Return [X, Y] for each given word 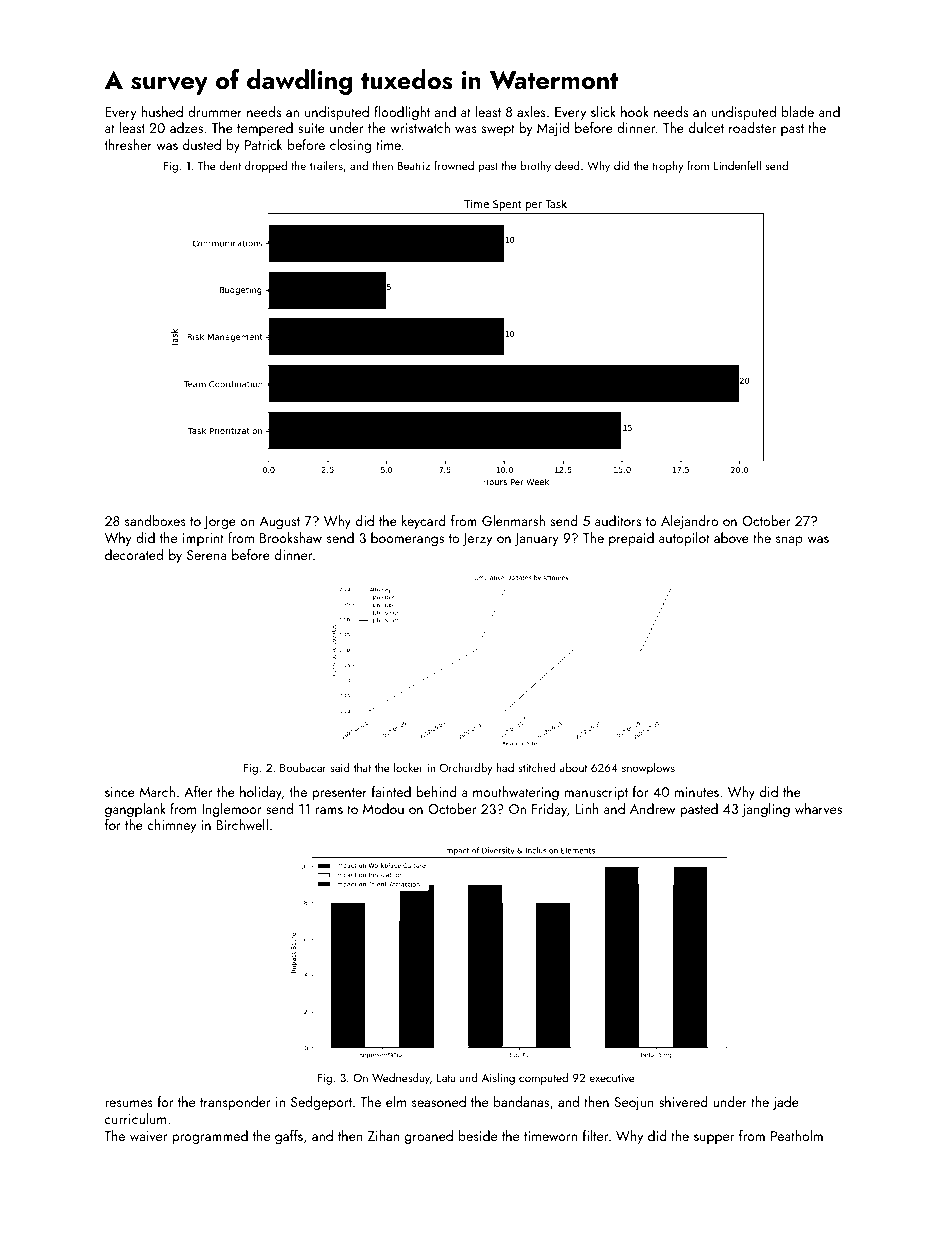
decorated [134, 554]
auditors [618, 520]
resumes [129, 1103]
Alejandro [689, 522]
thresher [128, 144]
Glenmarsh [513, 520]
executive [612, 1078]
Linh [587, 808]
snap [789, 541]
